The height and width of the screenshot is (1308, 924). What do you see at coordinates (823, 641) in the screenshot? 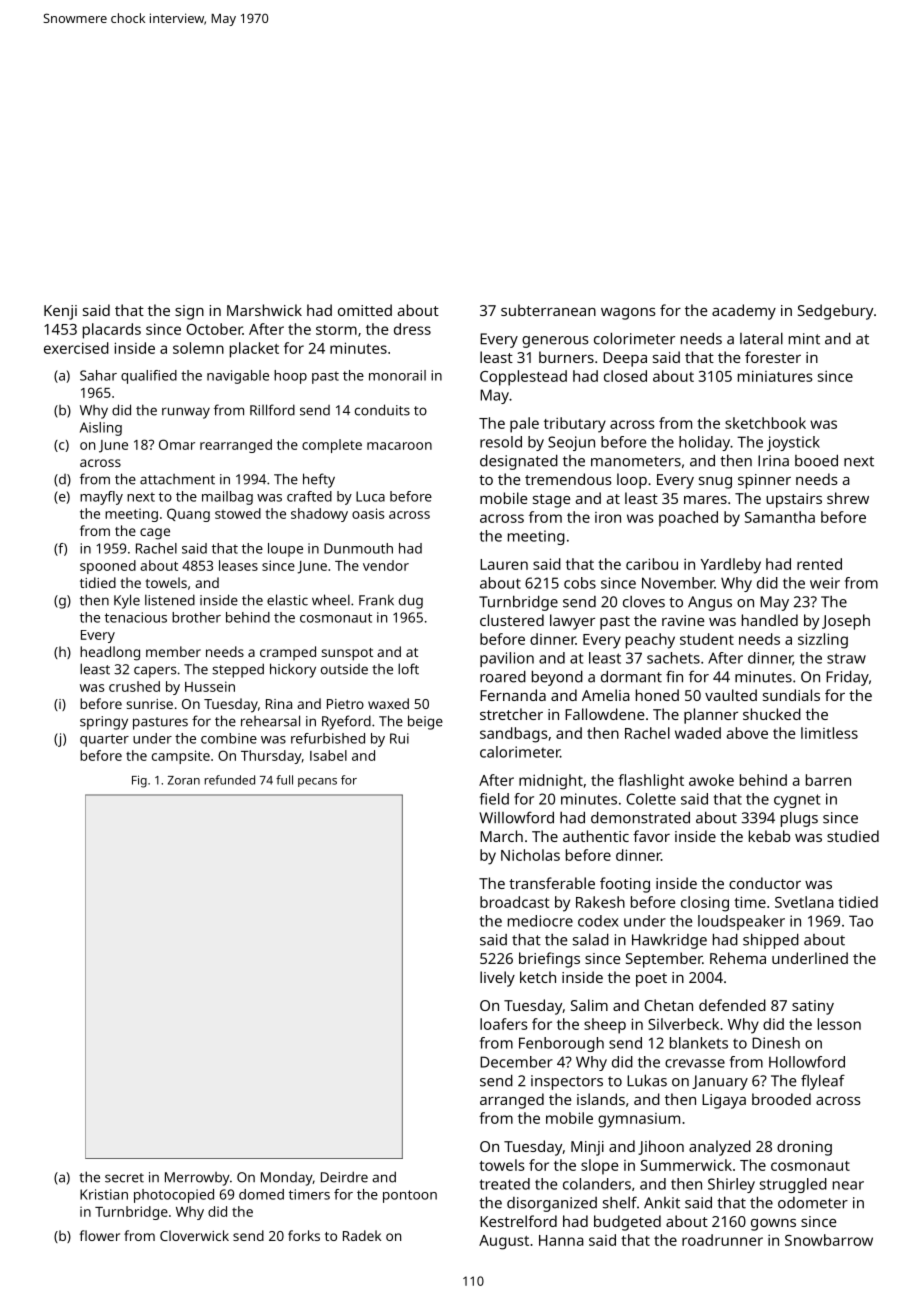
I see `sizzling` at bounding box center [823, 641].
